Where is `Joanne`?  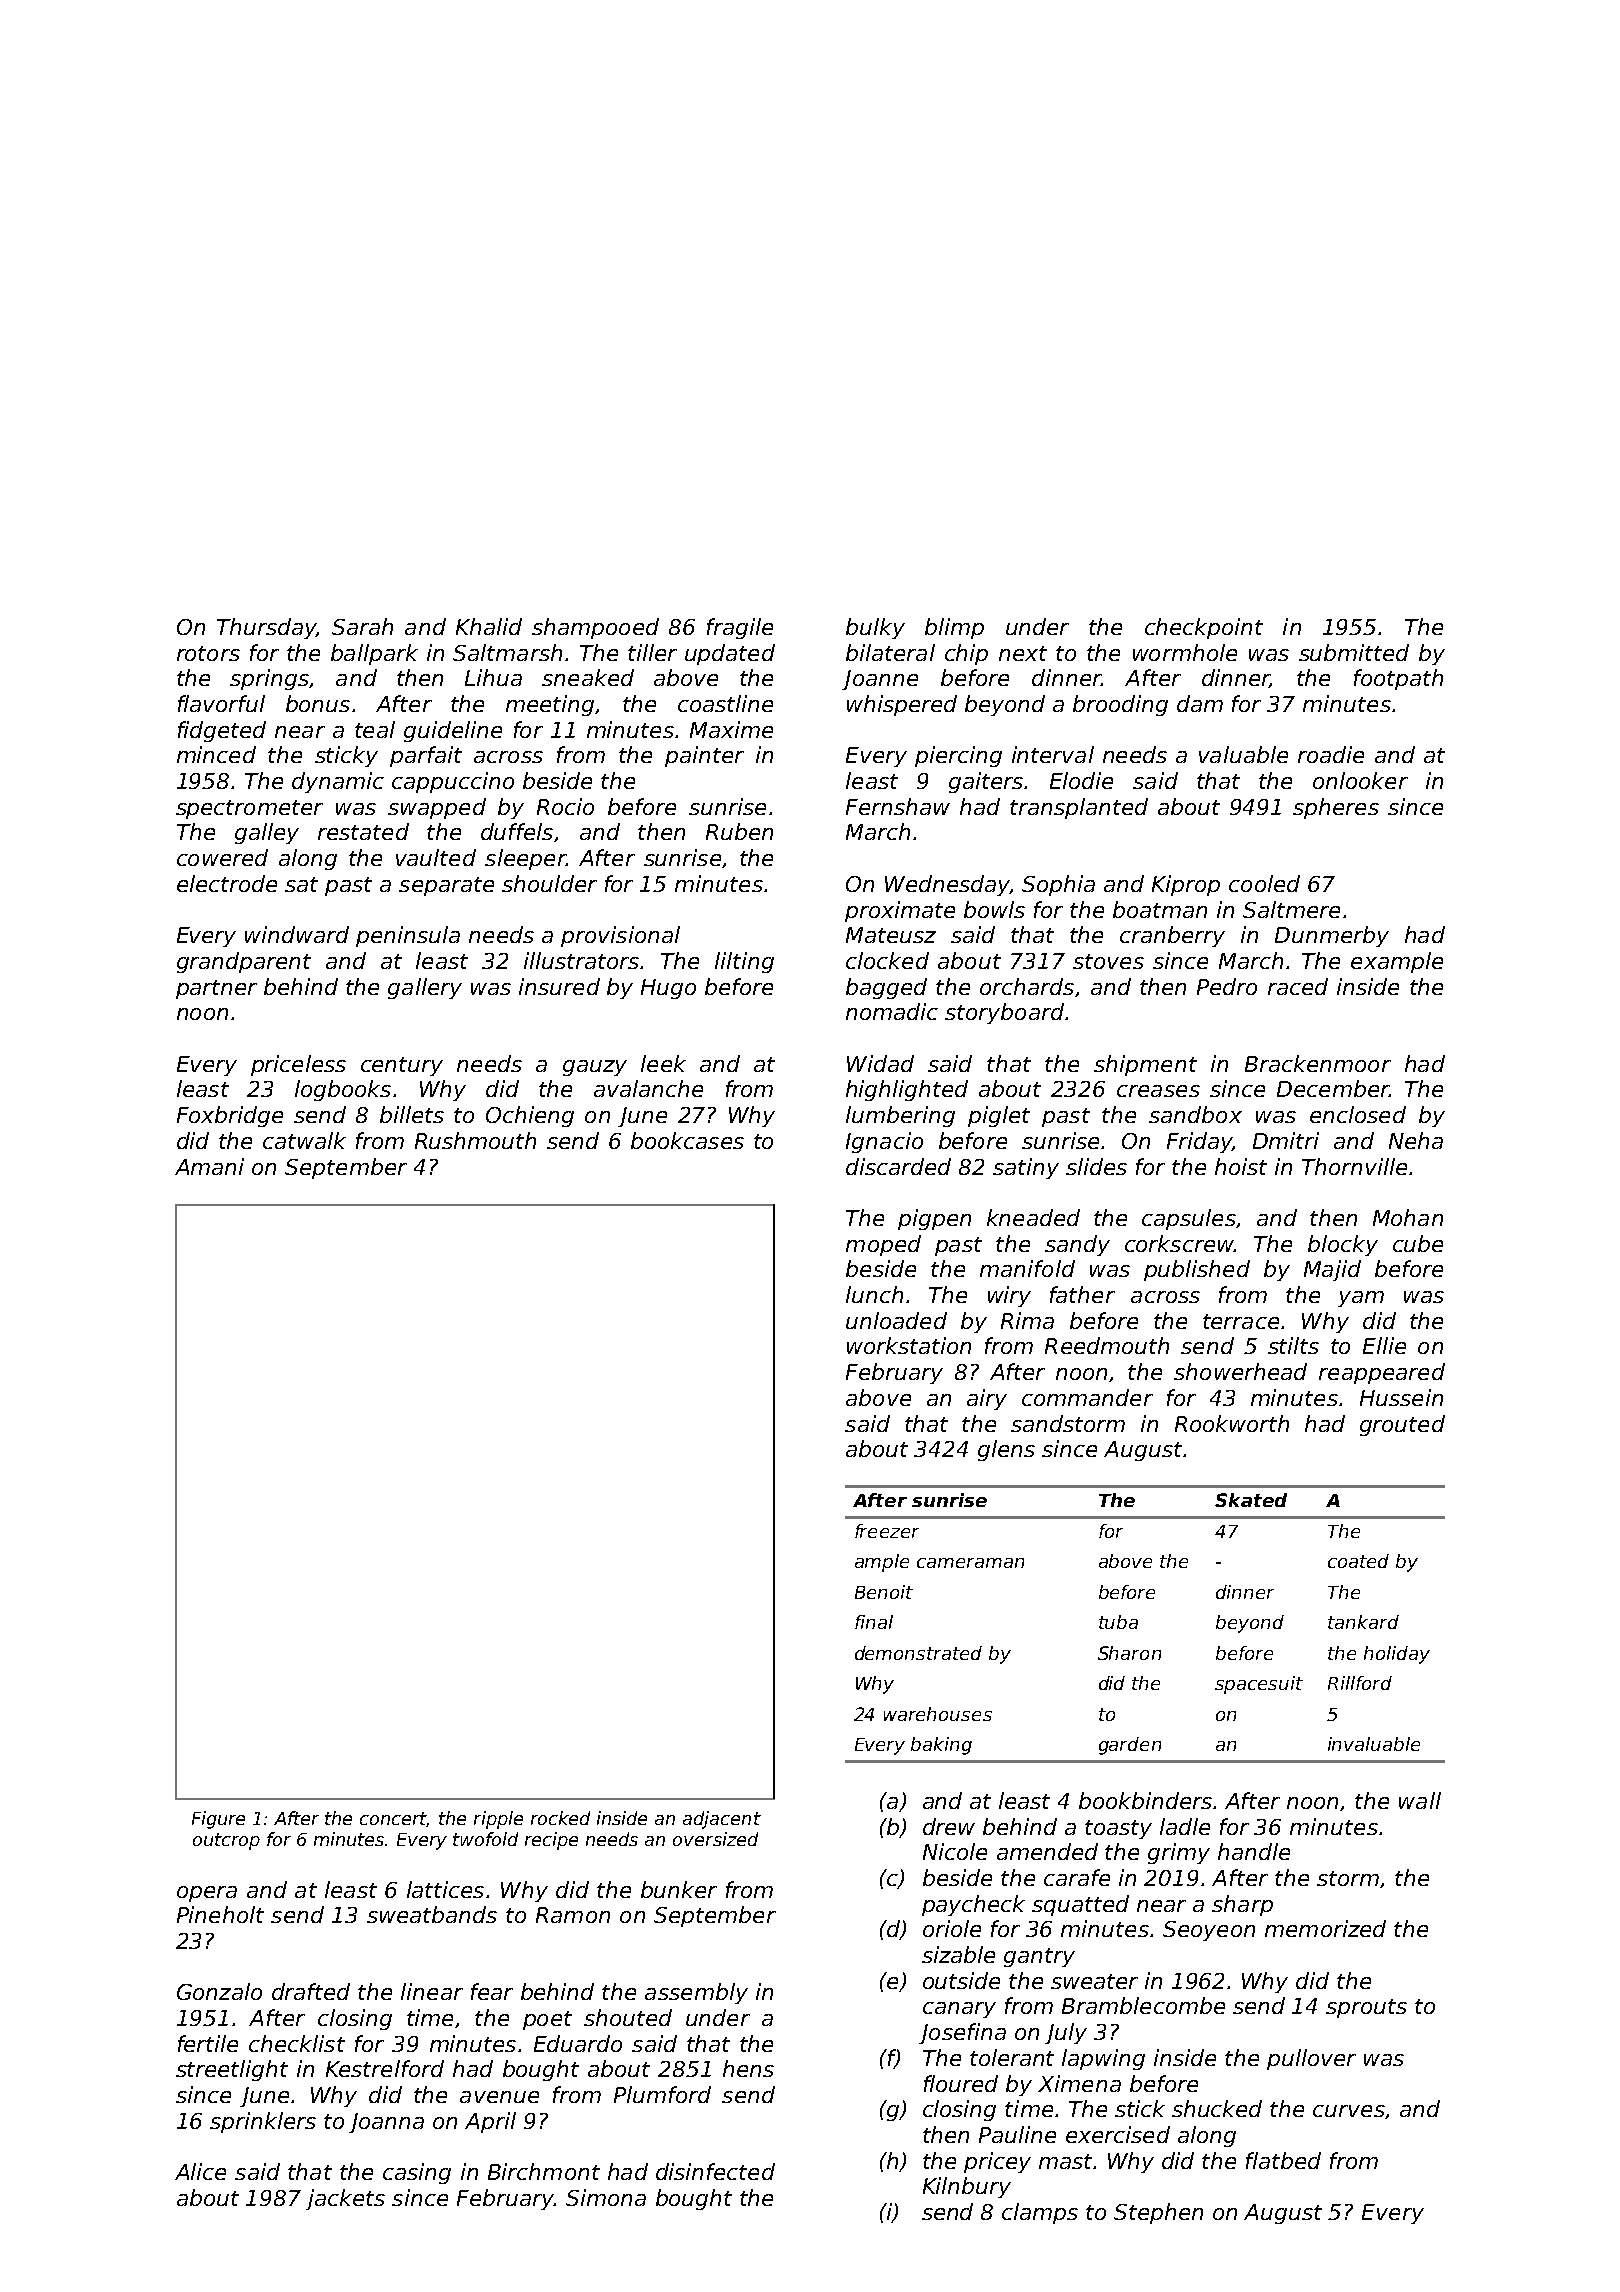 Joanne is located at coordinates (880, 680).
